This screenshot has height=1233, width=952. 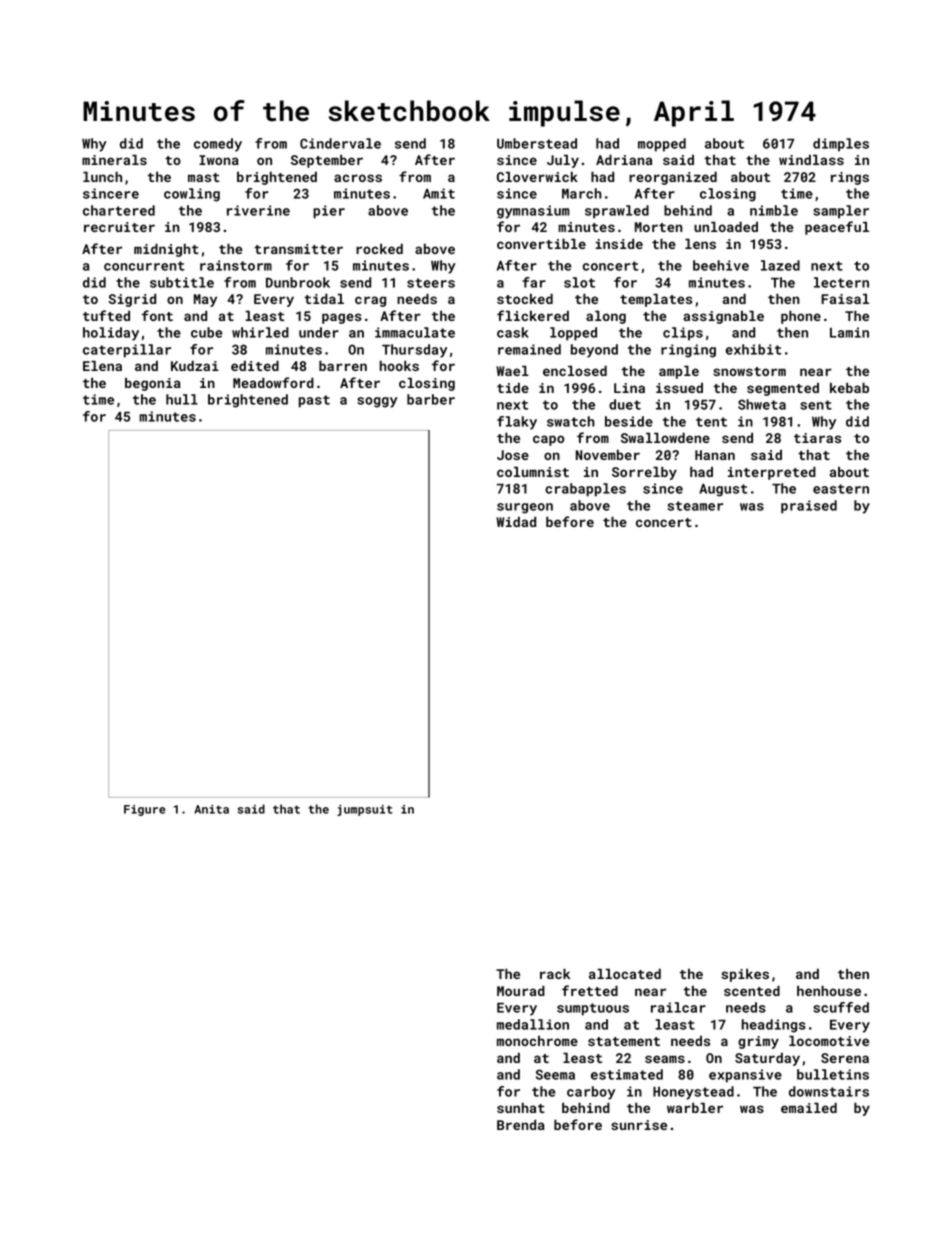 What do you see at coordinates (145, 810) in the screenshot?
I see `Figure` at bounding box center [145, 810].
